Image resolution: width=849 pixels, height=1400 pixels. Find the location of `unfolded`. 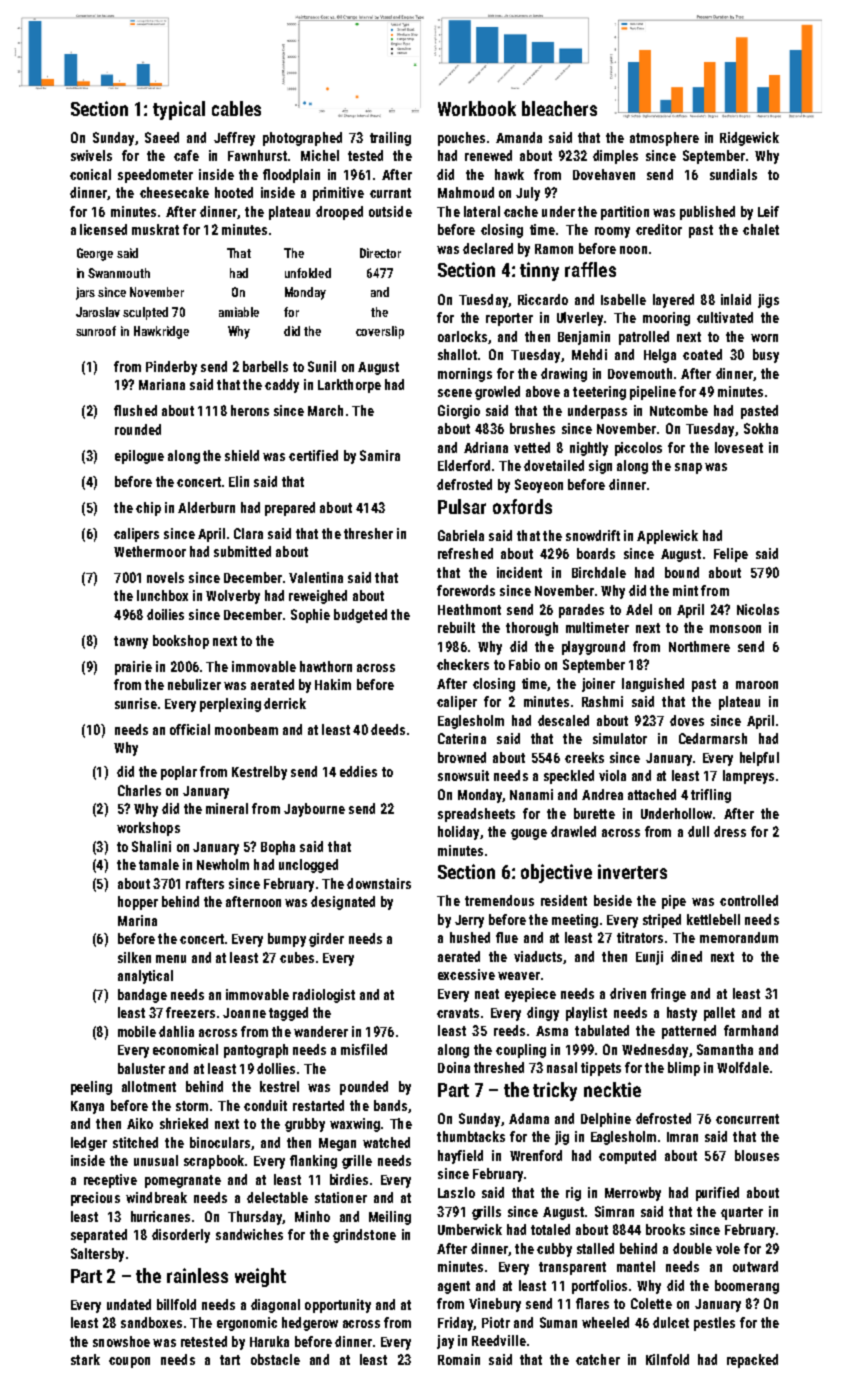

unfolded is located at coordinates (308, 273).
